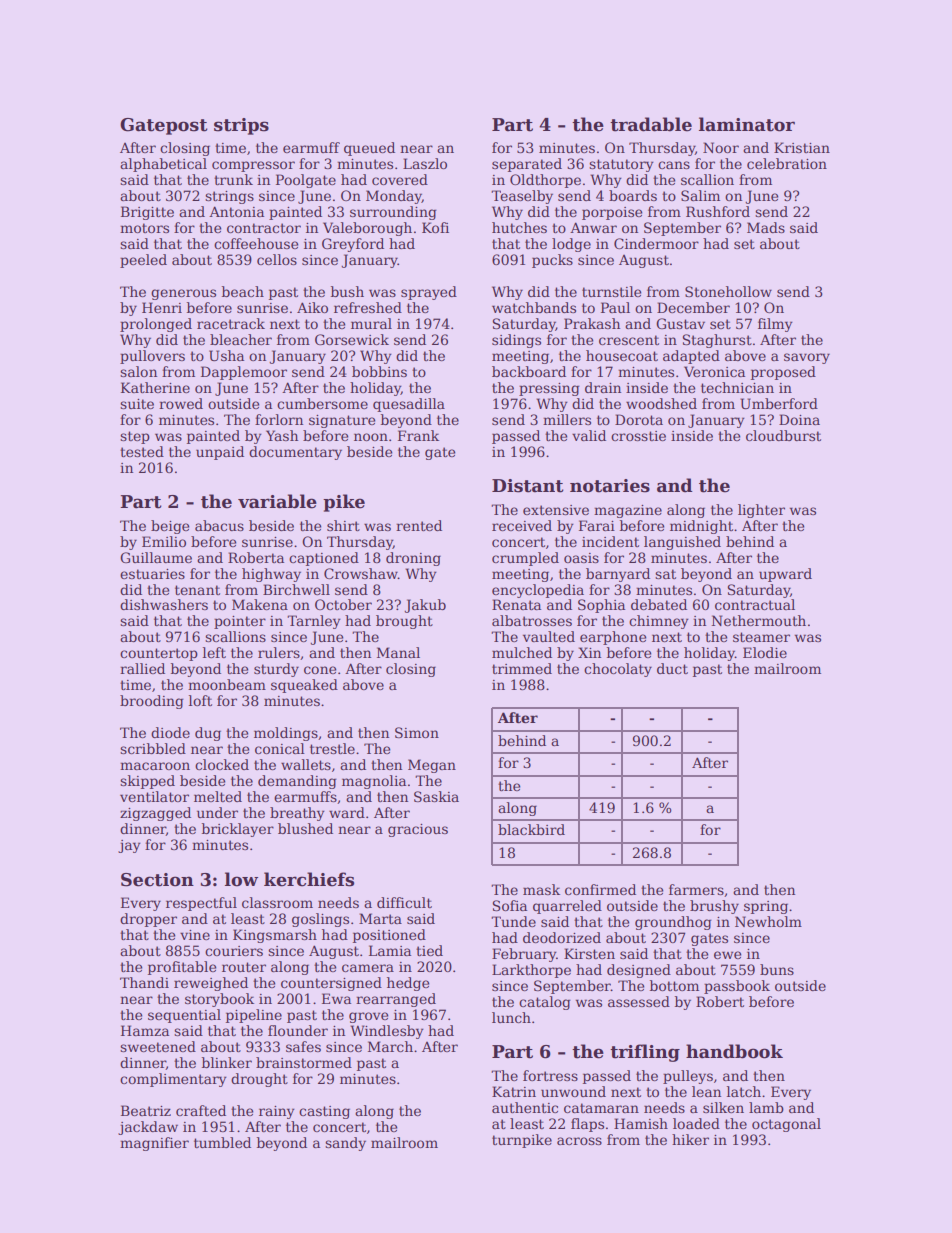  What do you see at coordinates (129, 846) in the screenshot?
I see `jay` at bounding box center [129, 846].
